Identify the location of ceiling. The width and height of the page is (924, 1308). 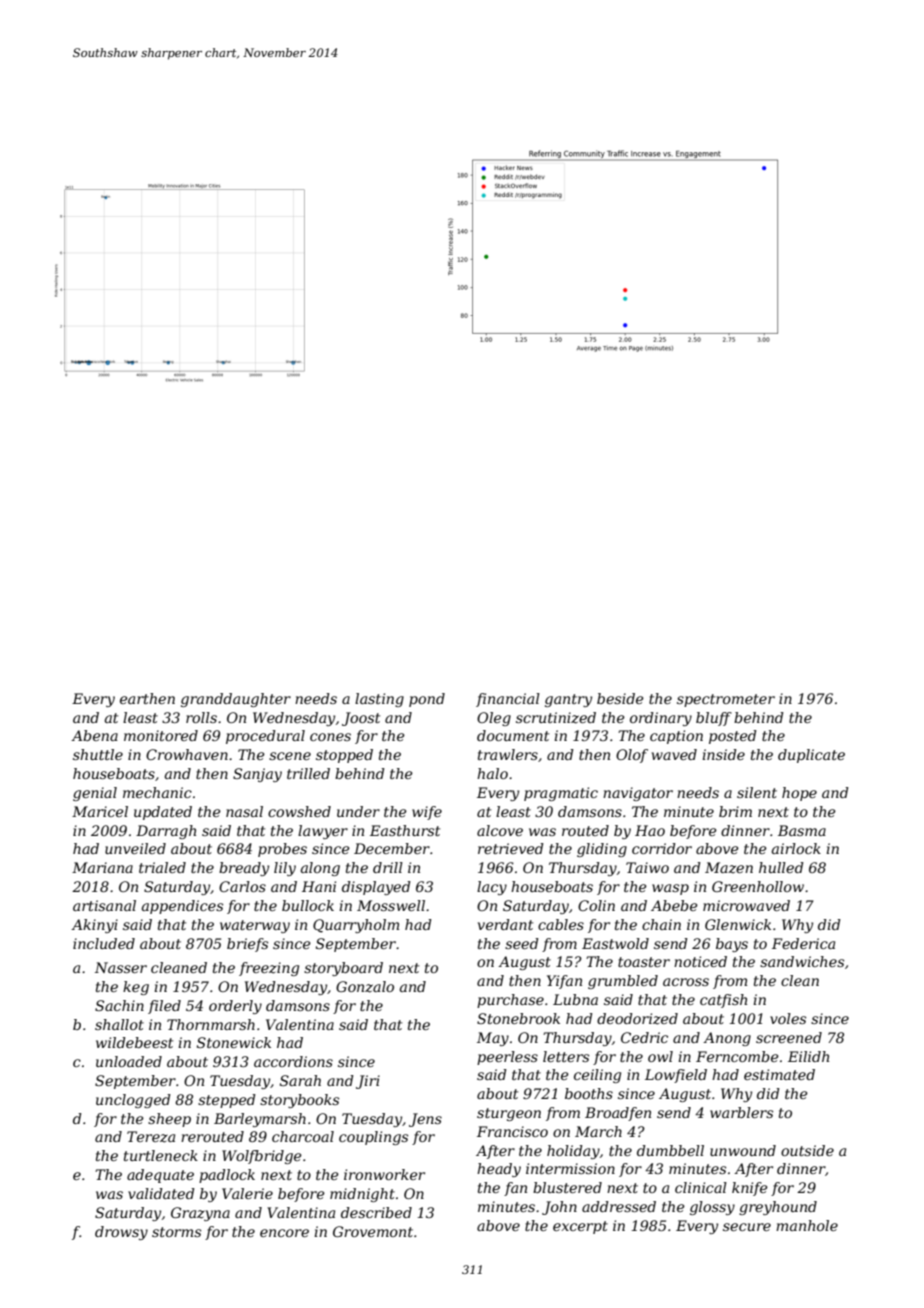
(597, 1076).
